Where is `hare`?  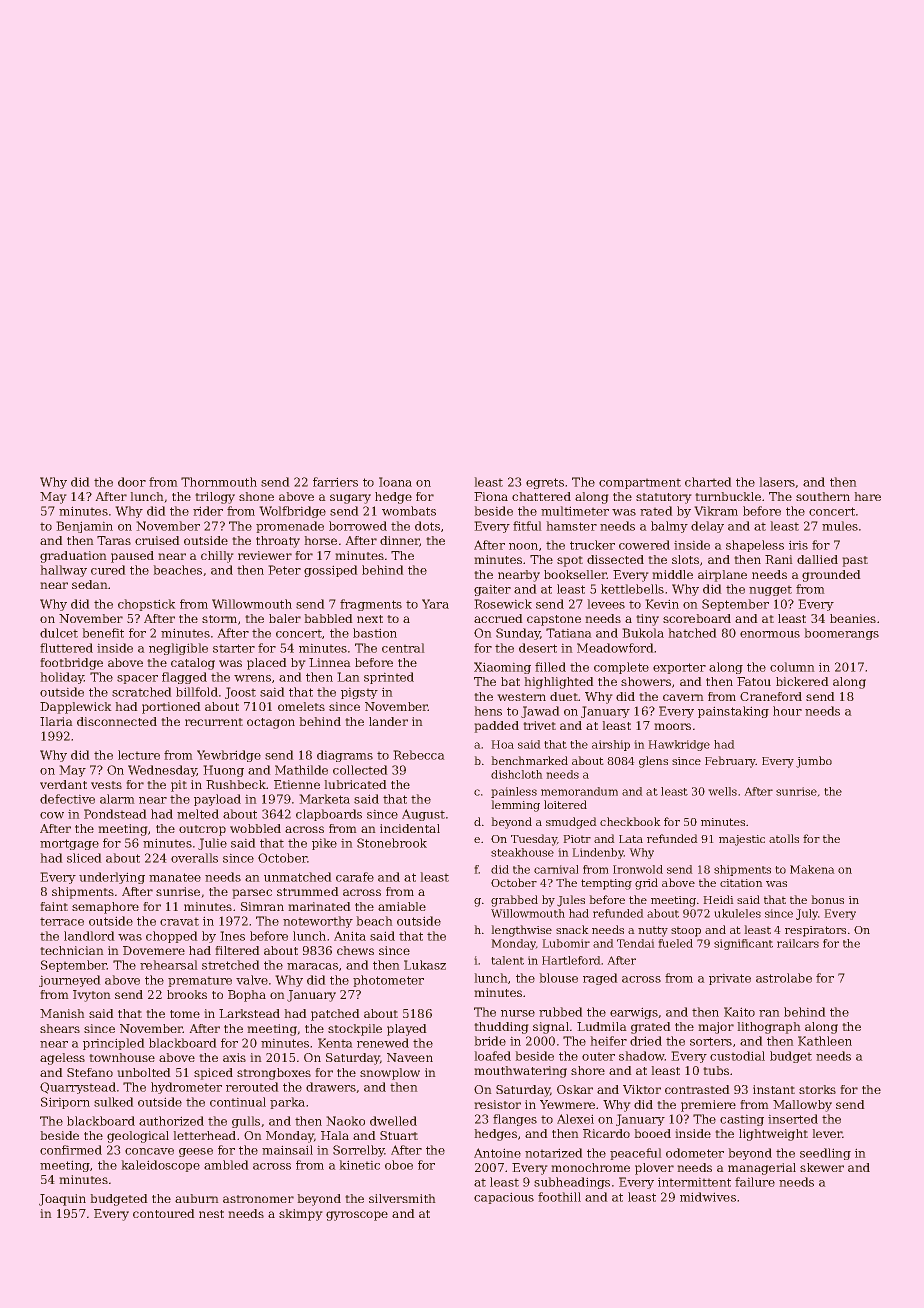
hare is located at coordinates (868, 496).
